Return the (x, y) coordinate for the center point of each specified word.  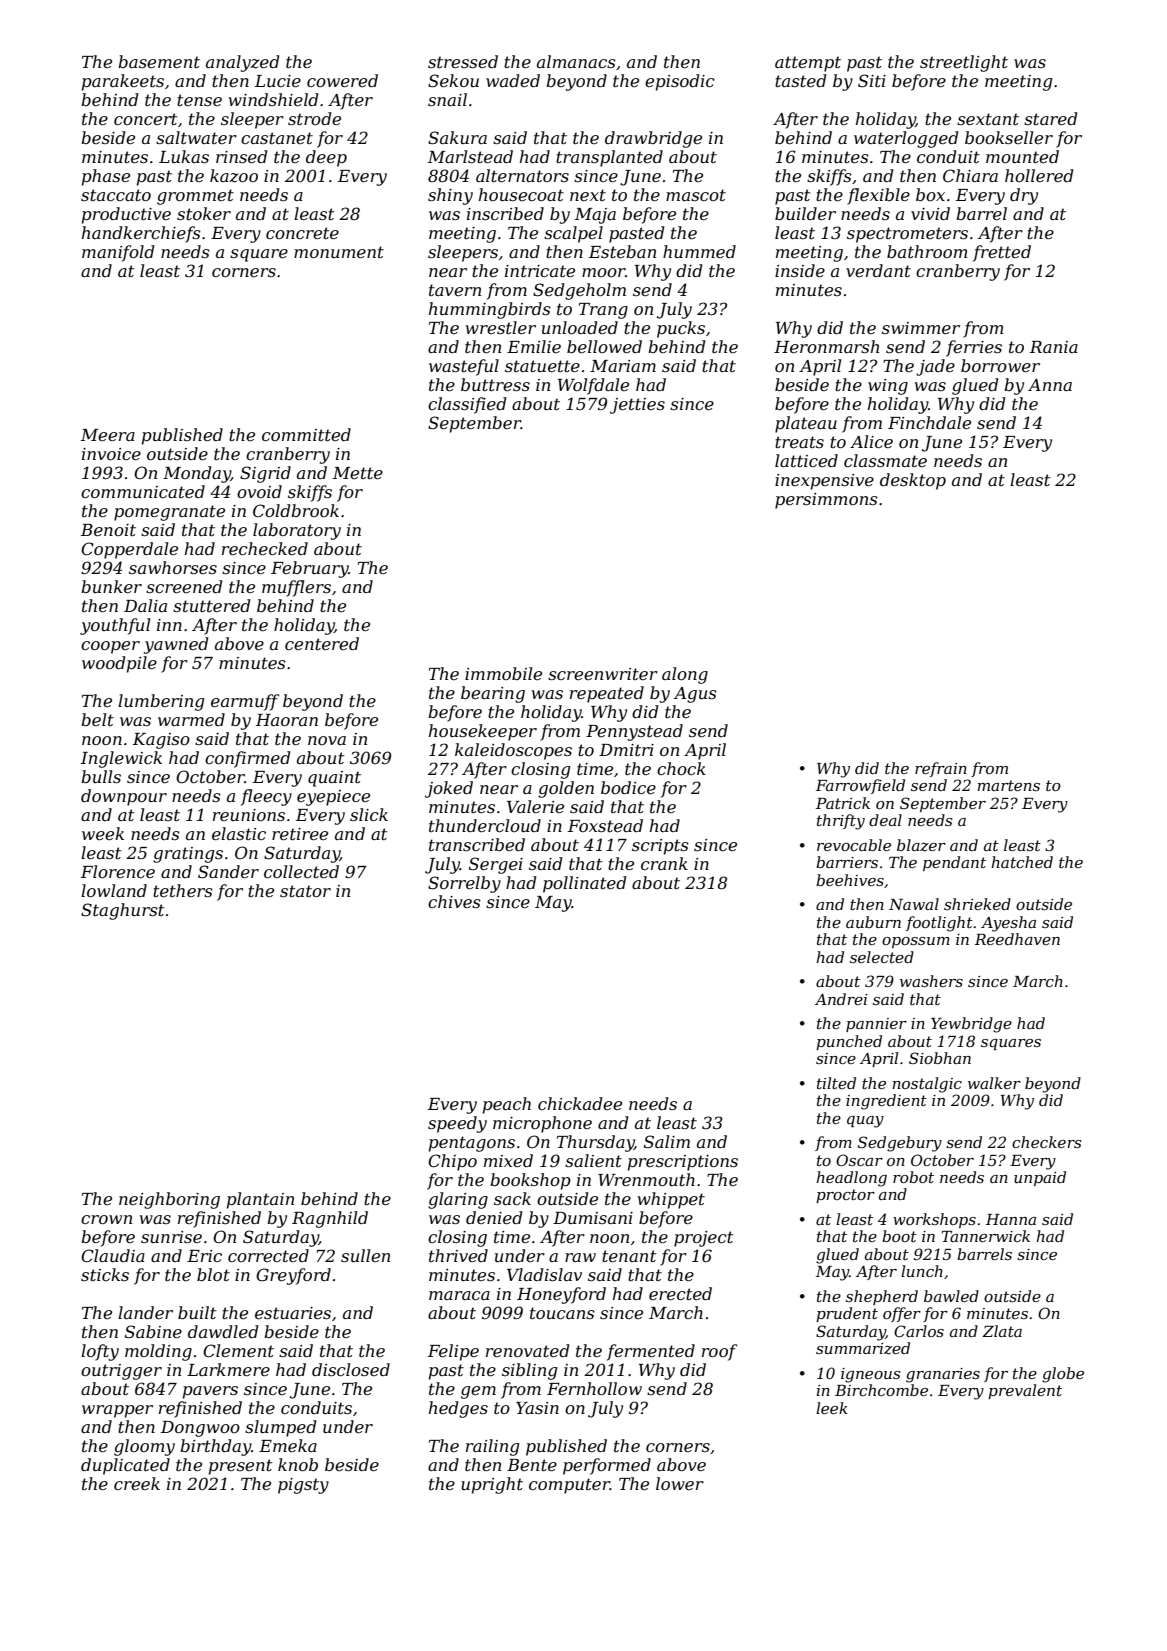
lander (145, 1312)
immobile (503, 673)
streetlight (964, 63)
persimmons (826, 501)
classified (467, 405)
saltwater (196, 137)
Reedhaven (1017, 939)
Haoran (287, 720)
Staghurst (123, 911)
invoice (111, 454)
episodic (680, 82)
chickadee (580, 1103)
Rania (1054, 347)
